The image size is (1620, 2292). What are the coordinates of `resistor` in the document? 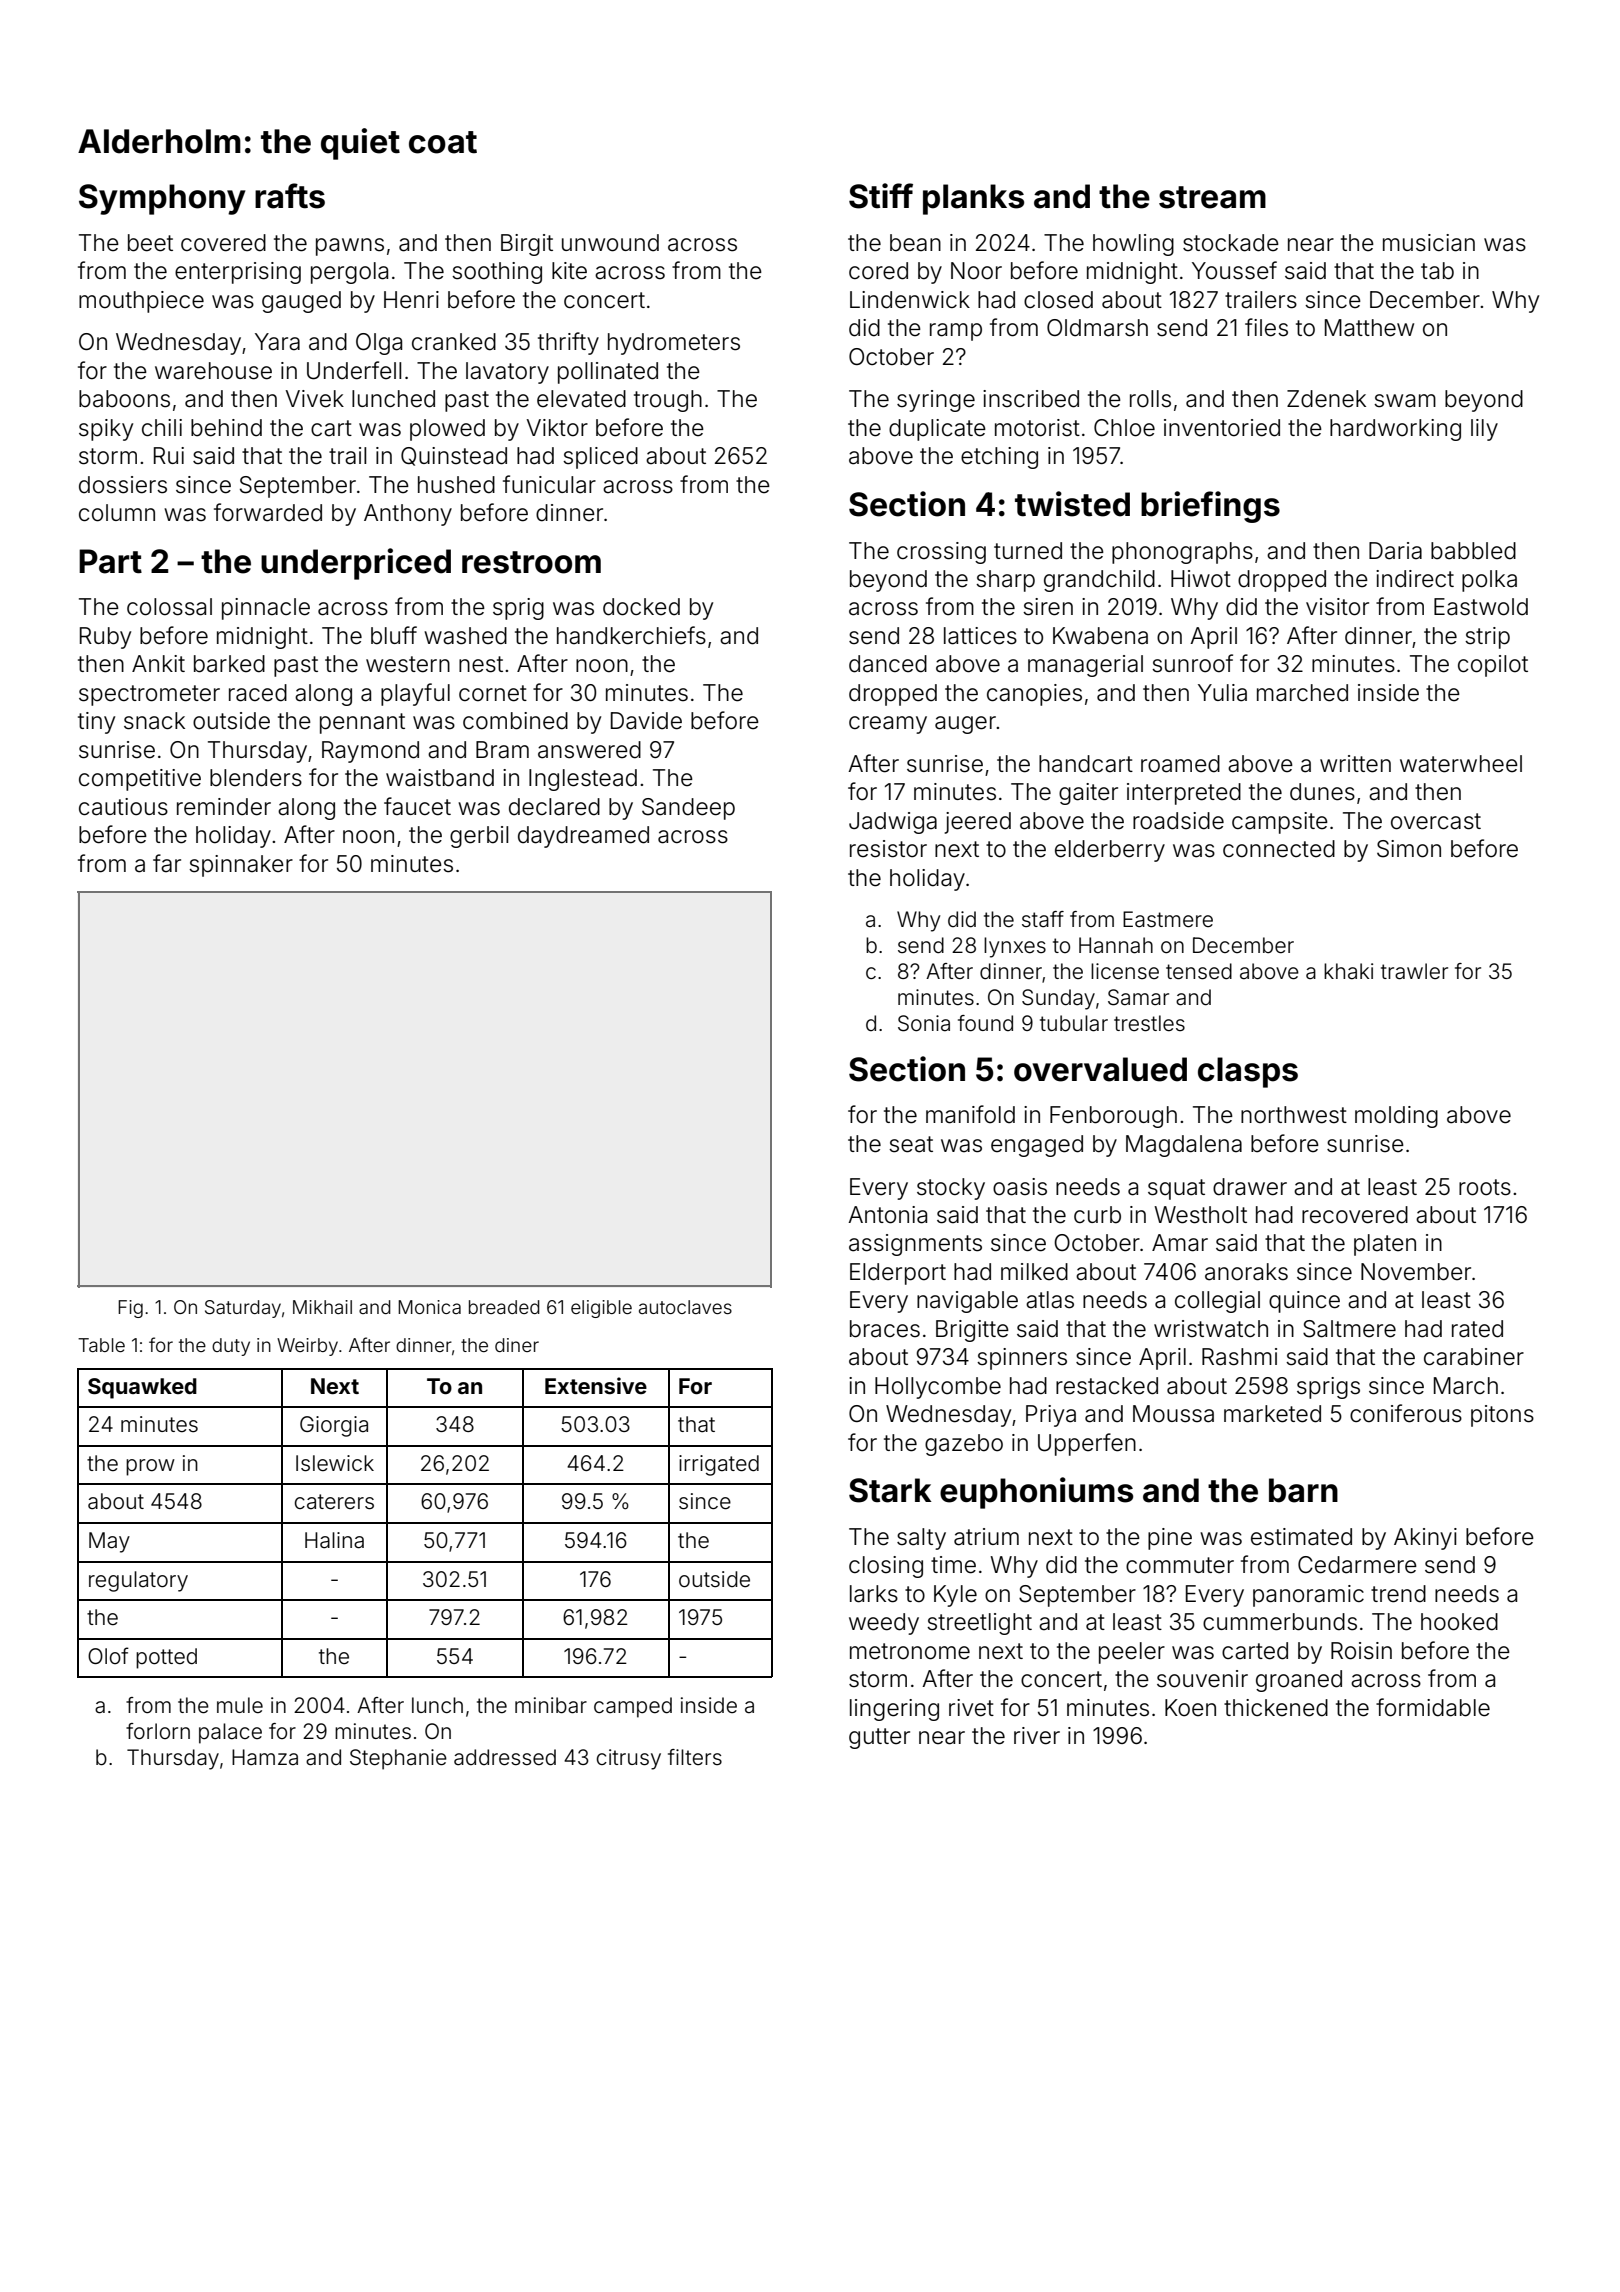 It's located at (888, 849).
